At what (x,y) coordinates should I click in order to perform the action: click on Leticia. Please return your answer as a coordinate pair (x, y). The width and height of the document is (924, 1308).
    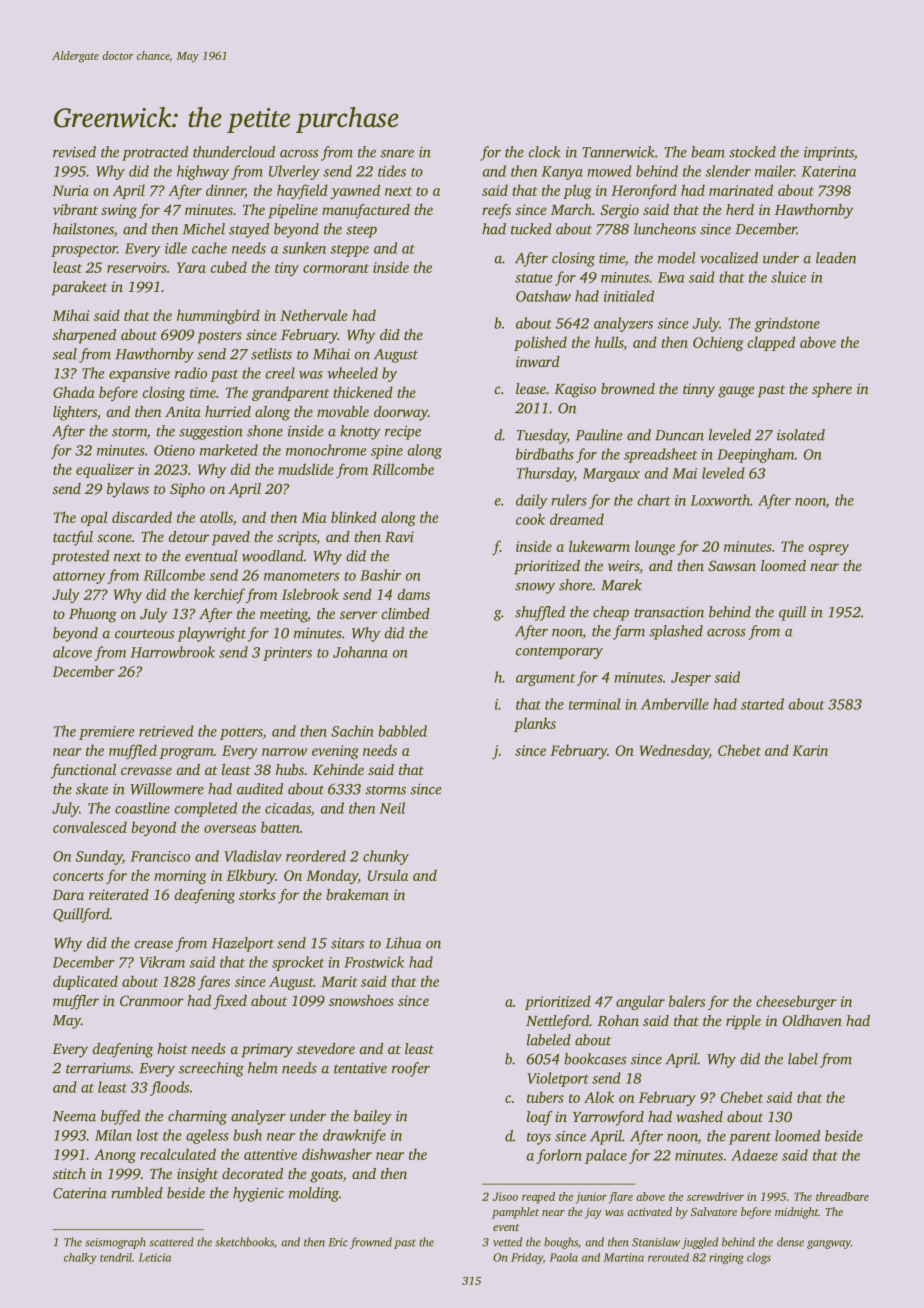
    Looking at the image, I should click on (155, 1257).
